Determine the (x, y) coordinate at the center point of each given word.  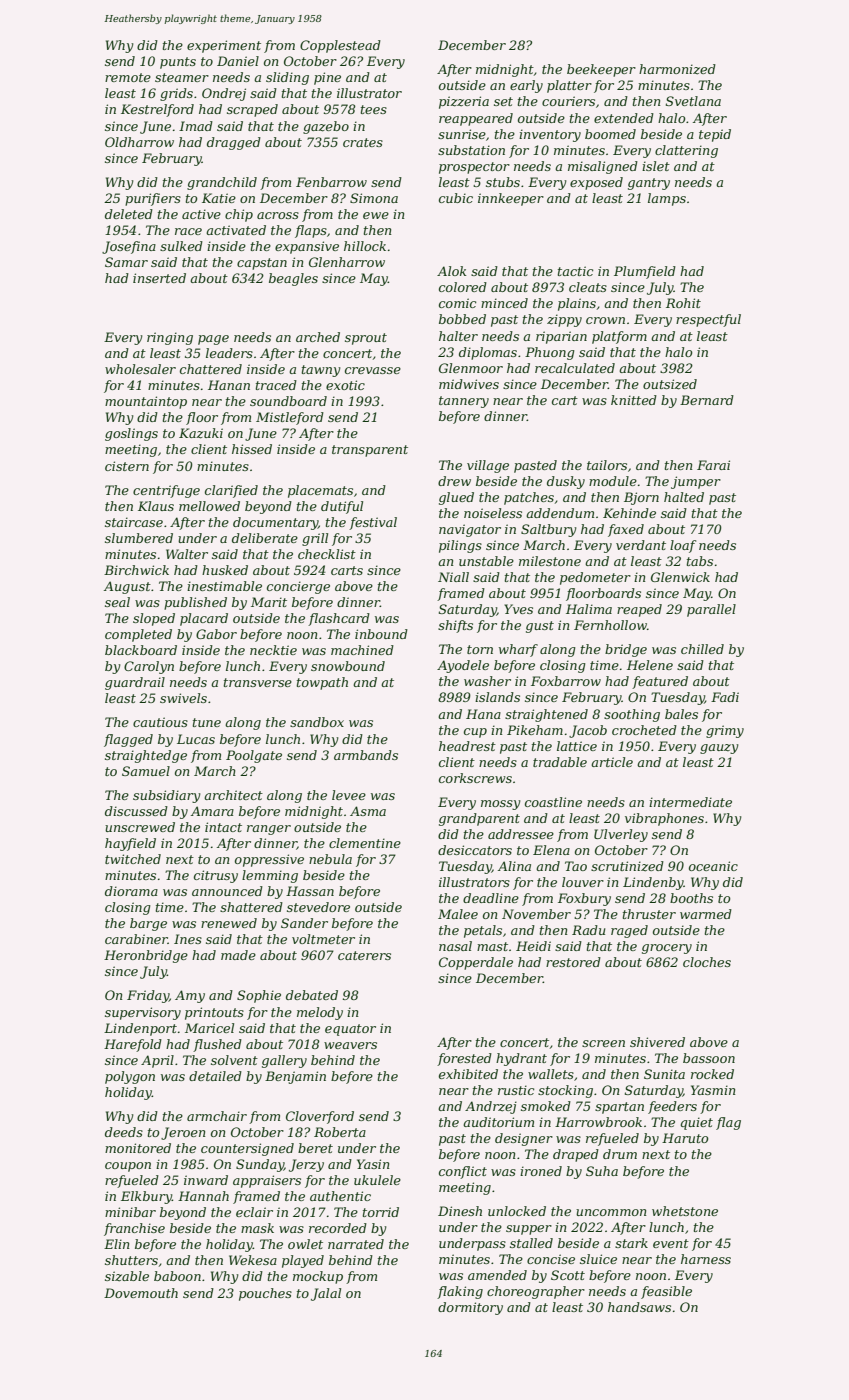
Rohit (683, 303)
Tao (576, 866)
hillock (365, 246)
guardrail (135, 683)
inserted (159, 278)
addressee (521, 834)
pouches (265, 1294)
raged (629, 931)
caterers (364, 955)
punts (178, 63)
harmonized (677, 69)
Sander (304, 923)
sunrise (462, 134)
